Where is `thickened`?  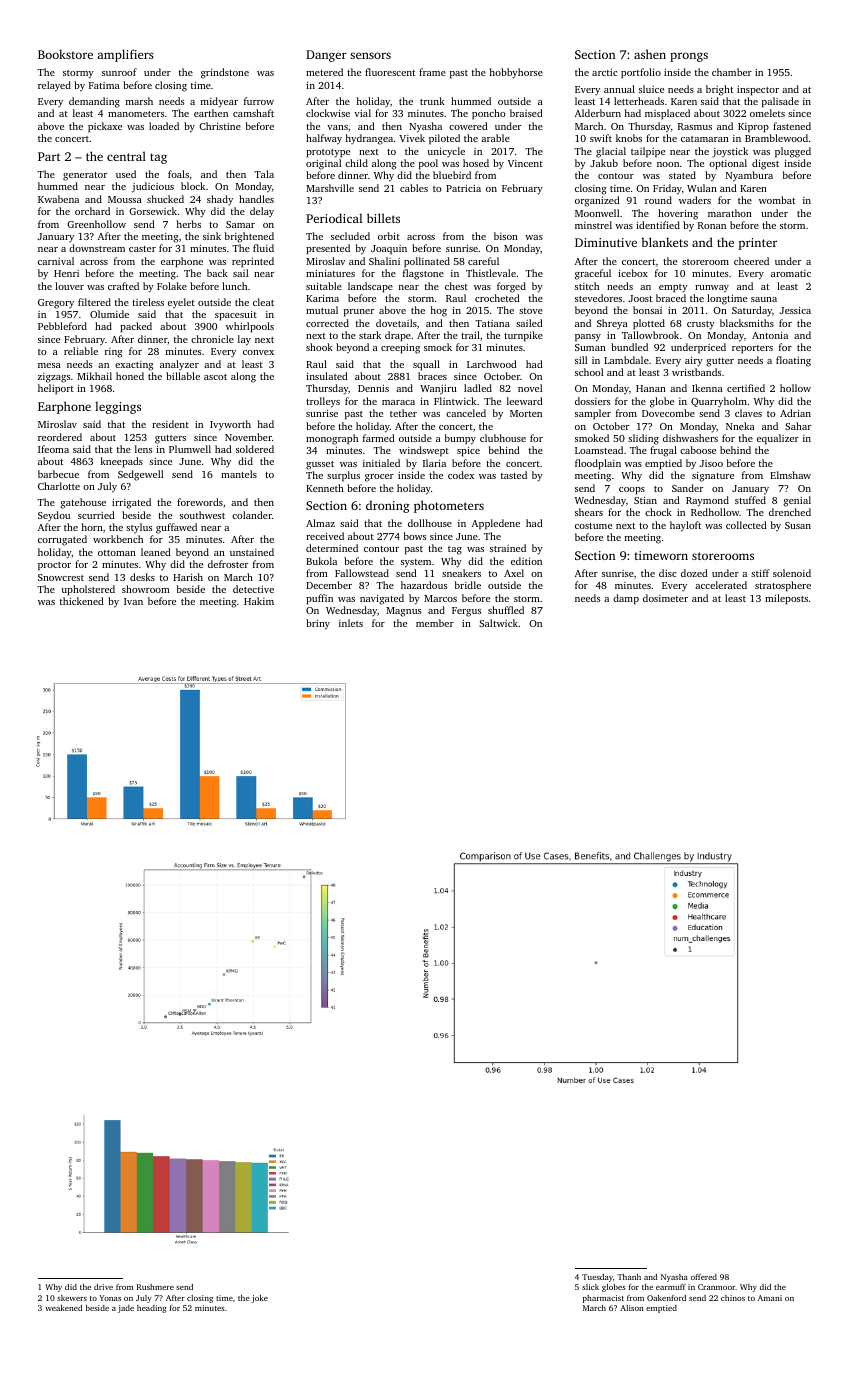 thickened is located at coordinates (82, 601).
